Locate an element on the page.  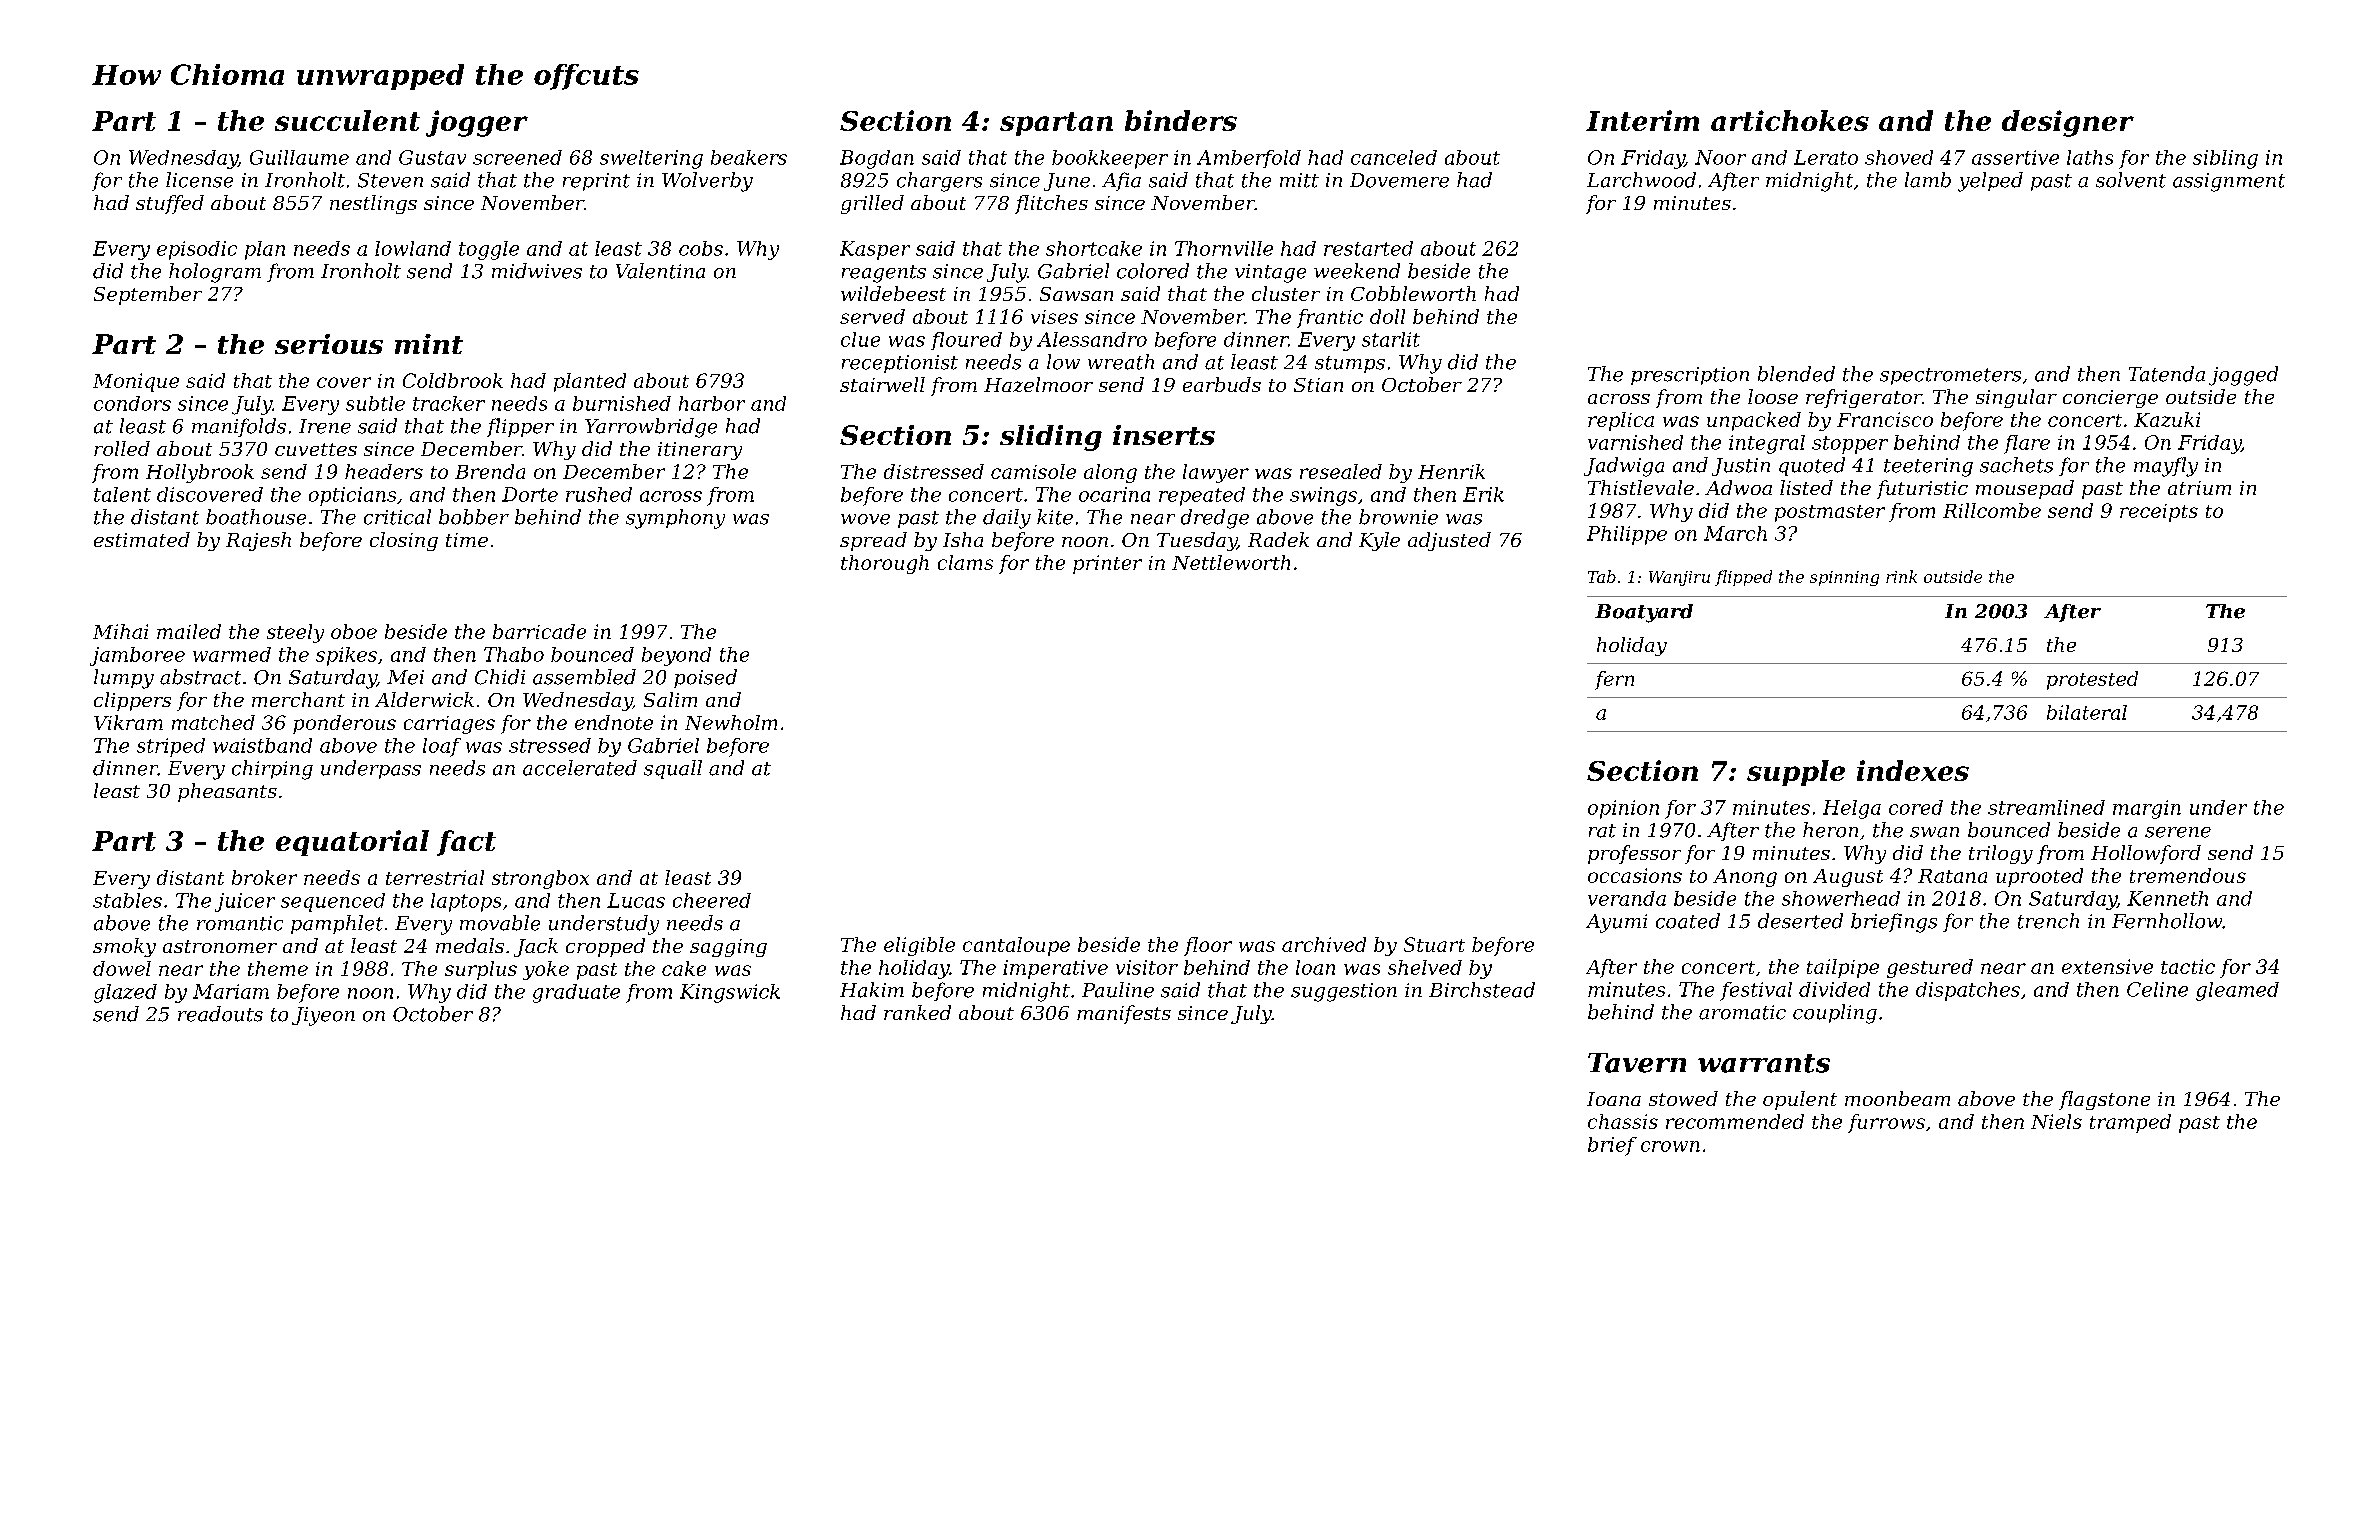
graduate is located at coordinates (576, 993).
